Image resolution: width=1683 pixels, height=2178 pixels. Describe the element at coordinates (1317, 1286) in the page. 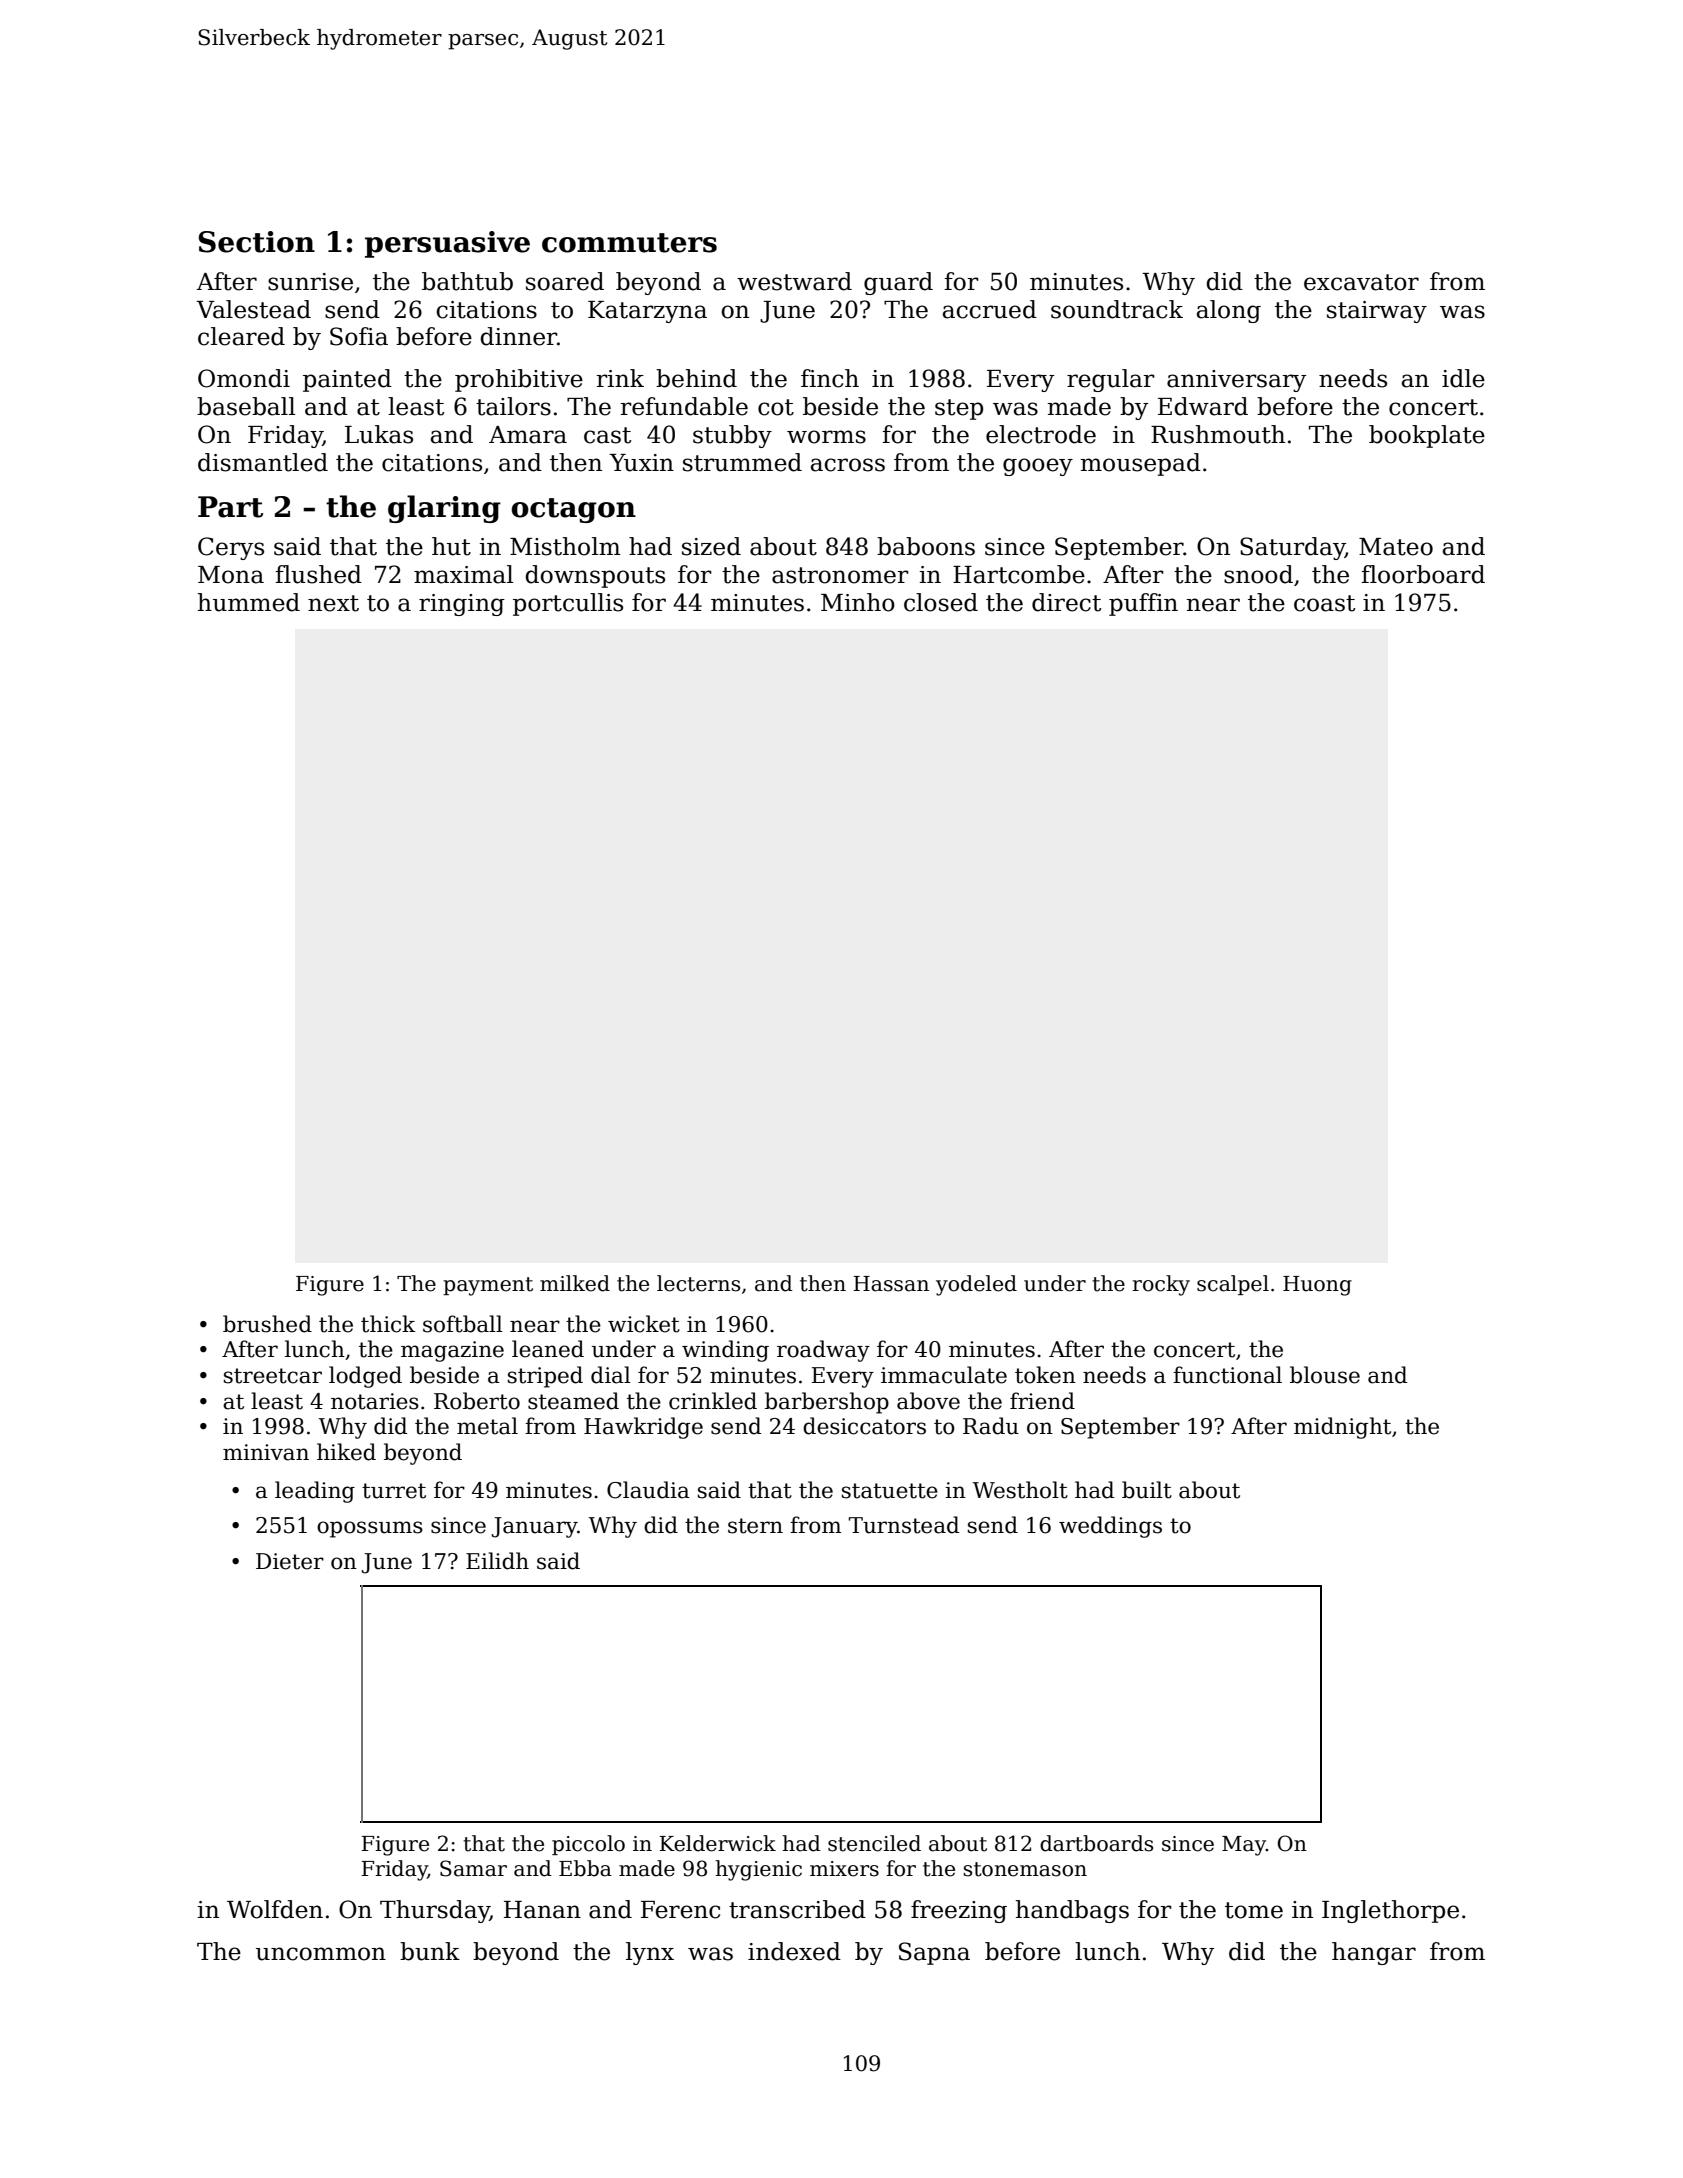

I see `Huong` at that location.
